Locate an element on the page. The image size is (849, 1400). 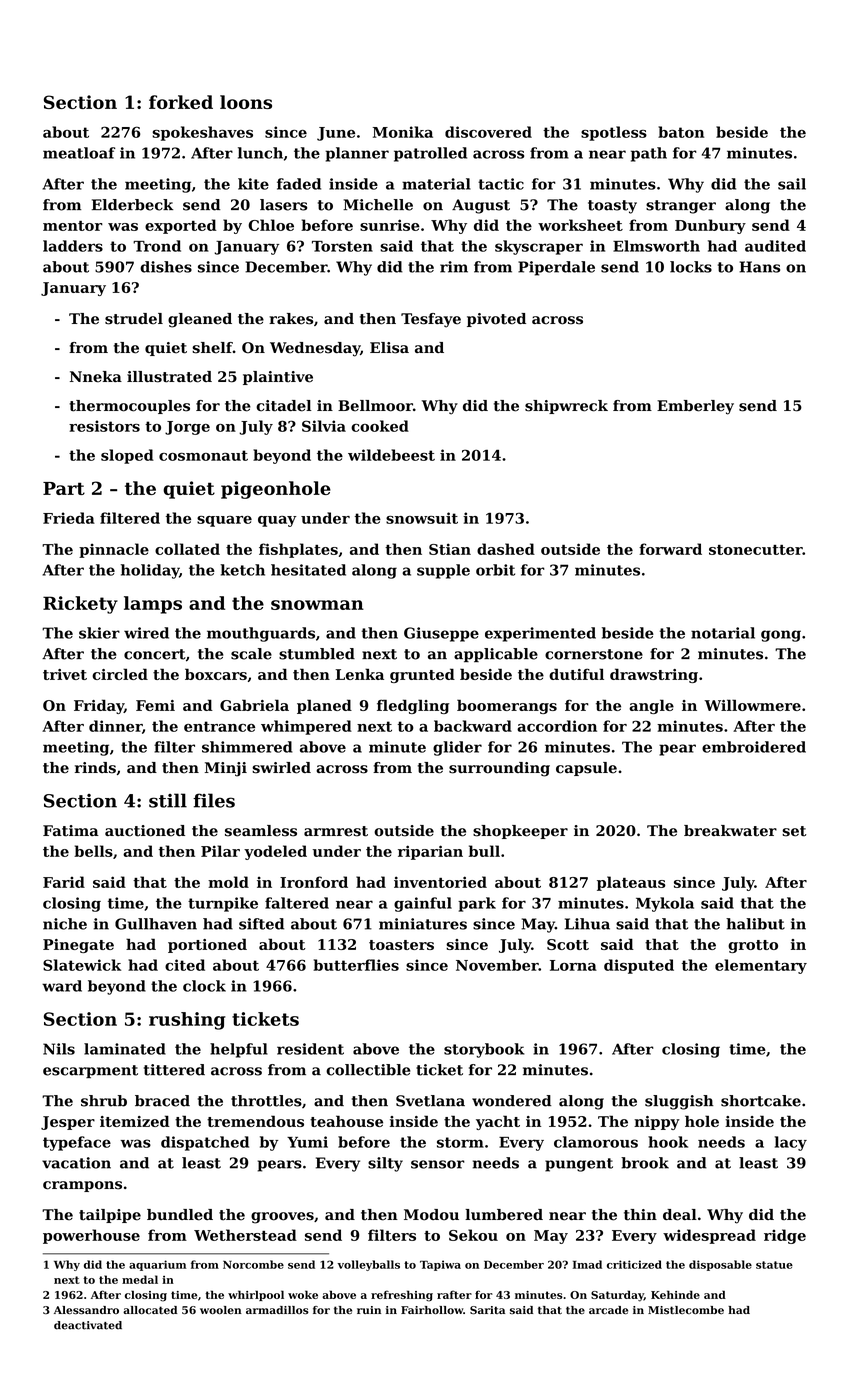
cited is located at coordinates (185, 965).
